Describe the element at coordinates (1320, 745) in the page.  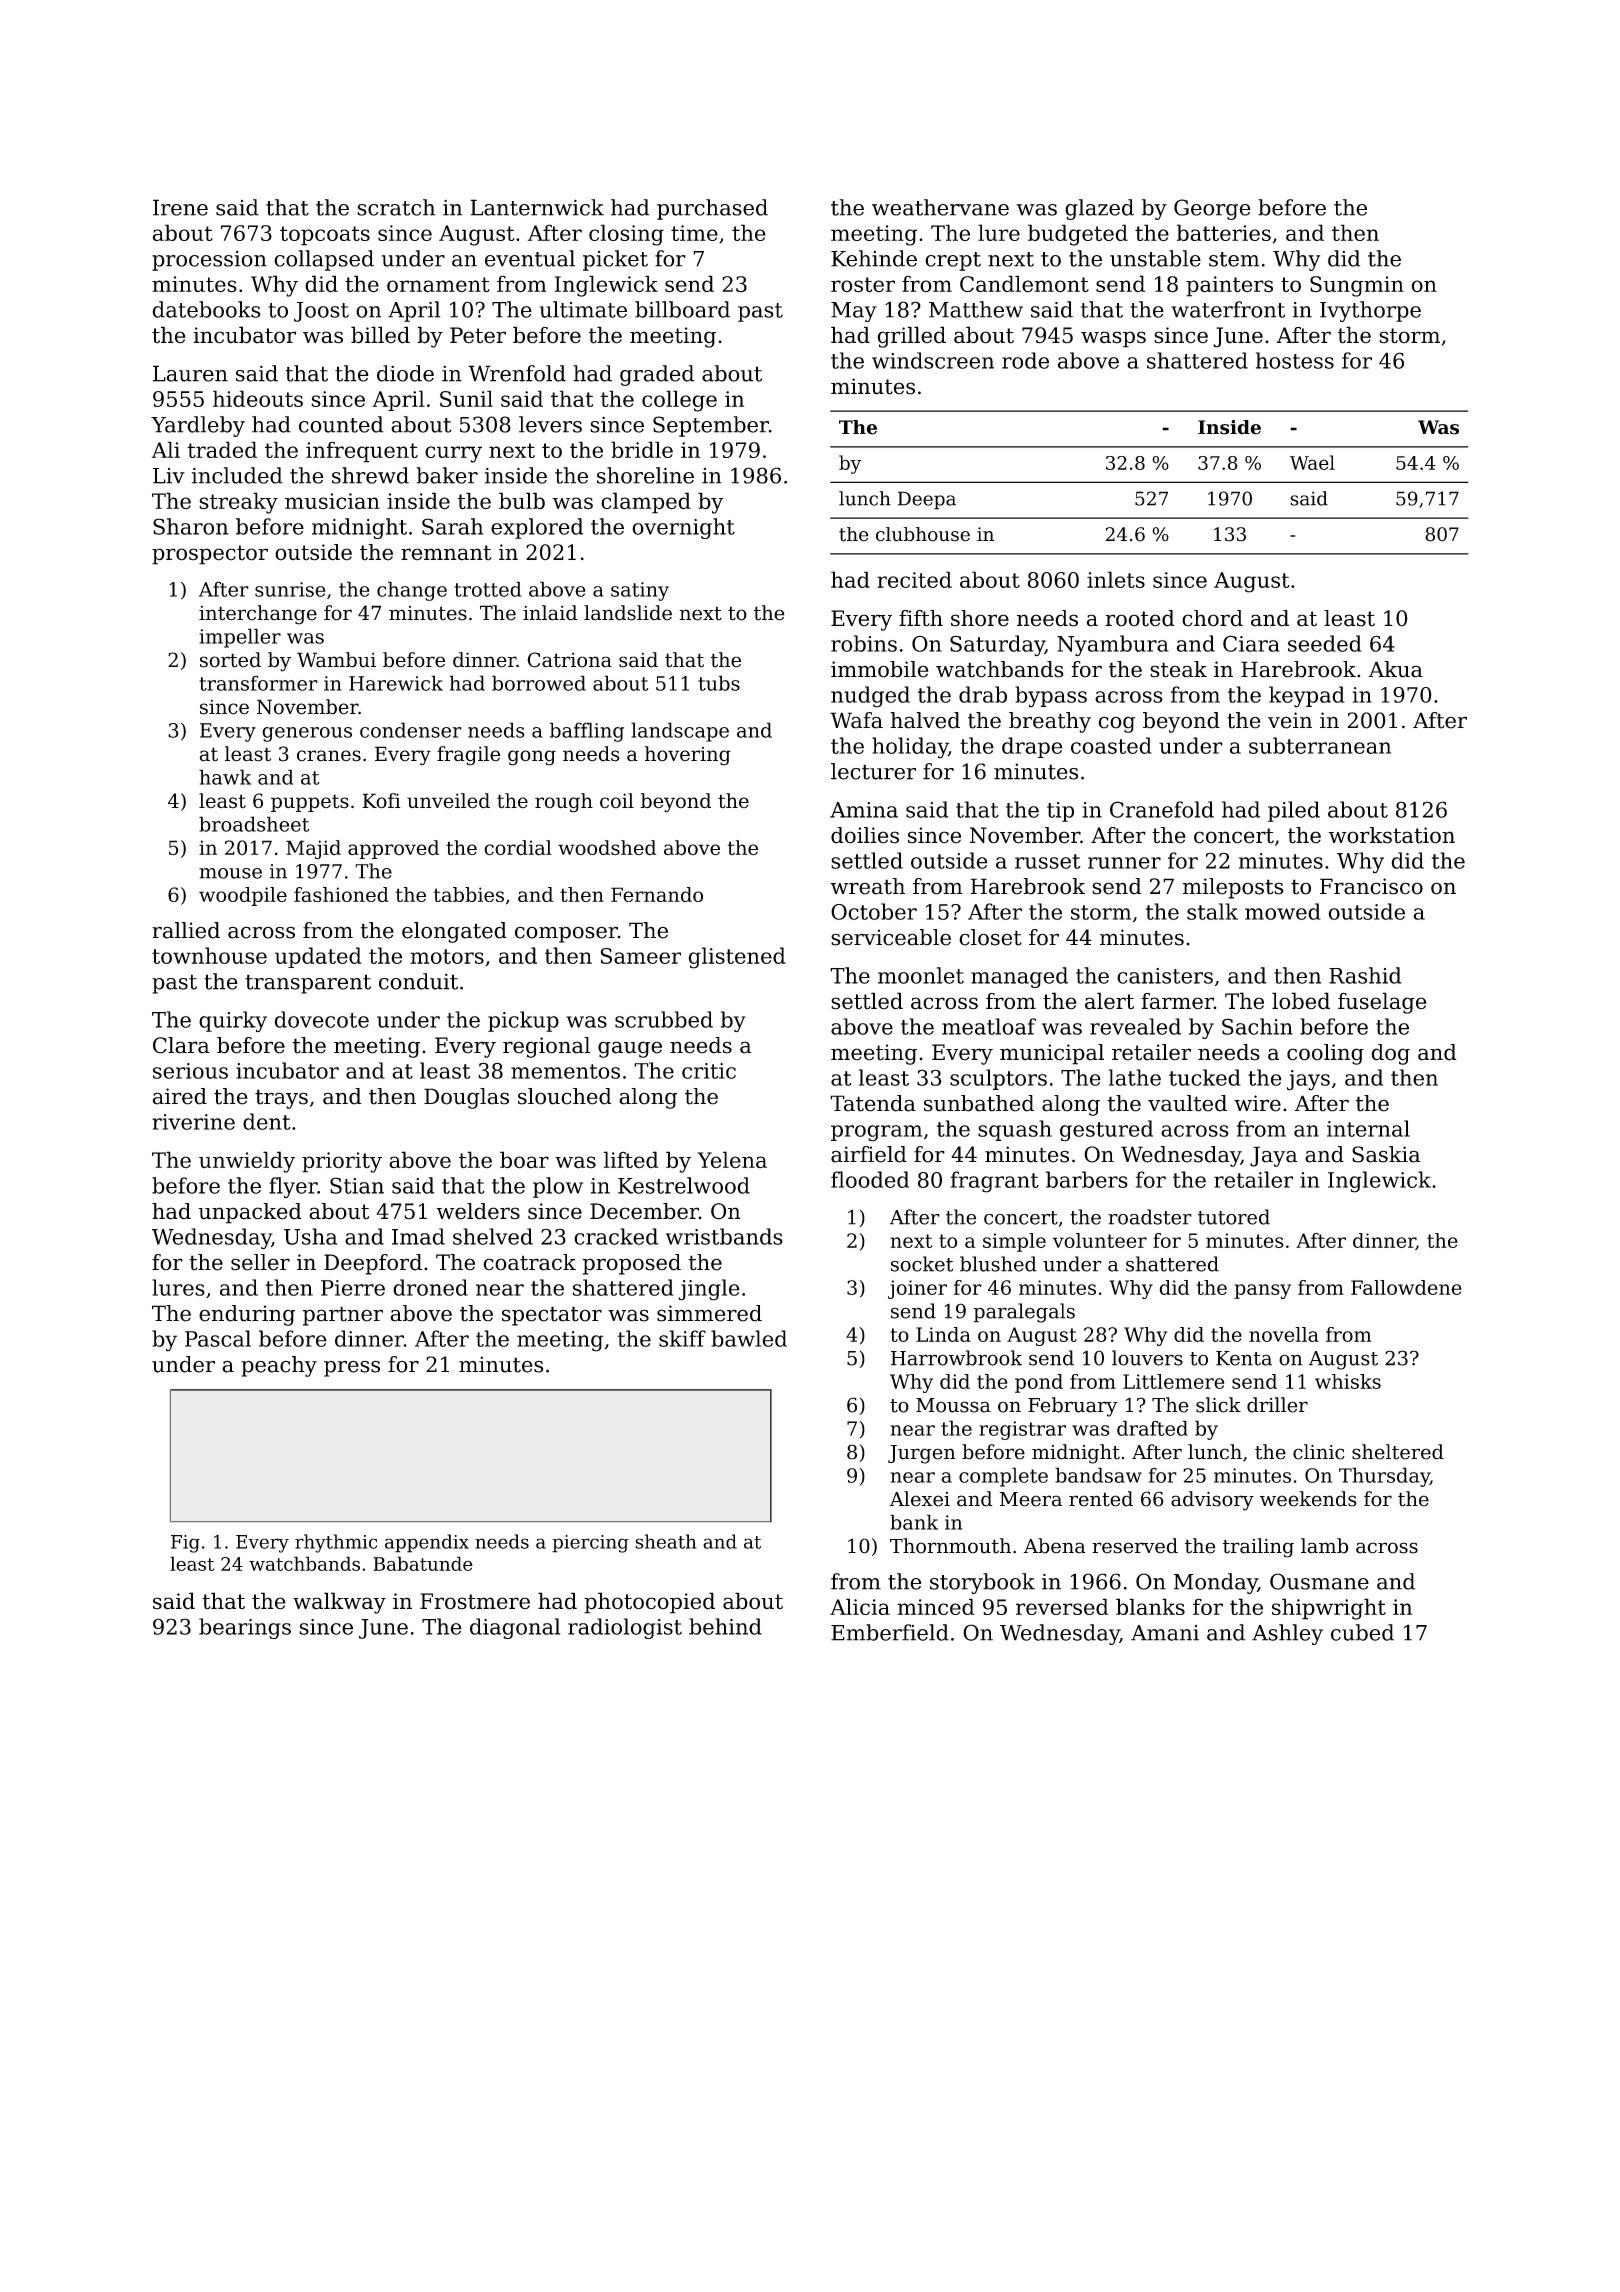
I see `subterranean` at that location.
